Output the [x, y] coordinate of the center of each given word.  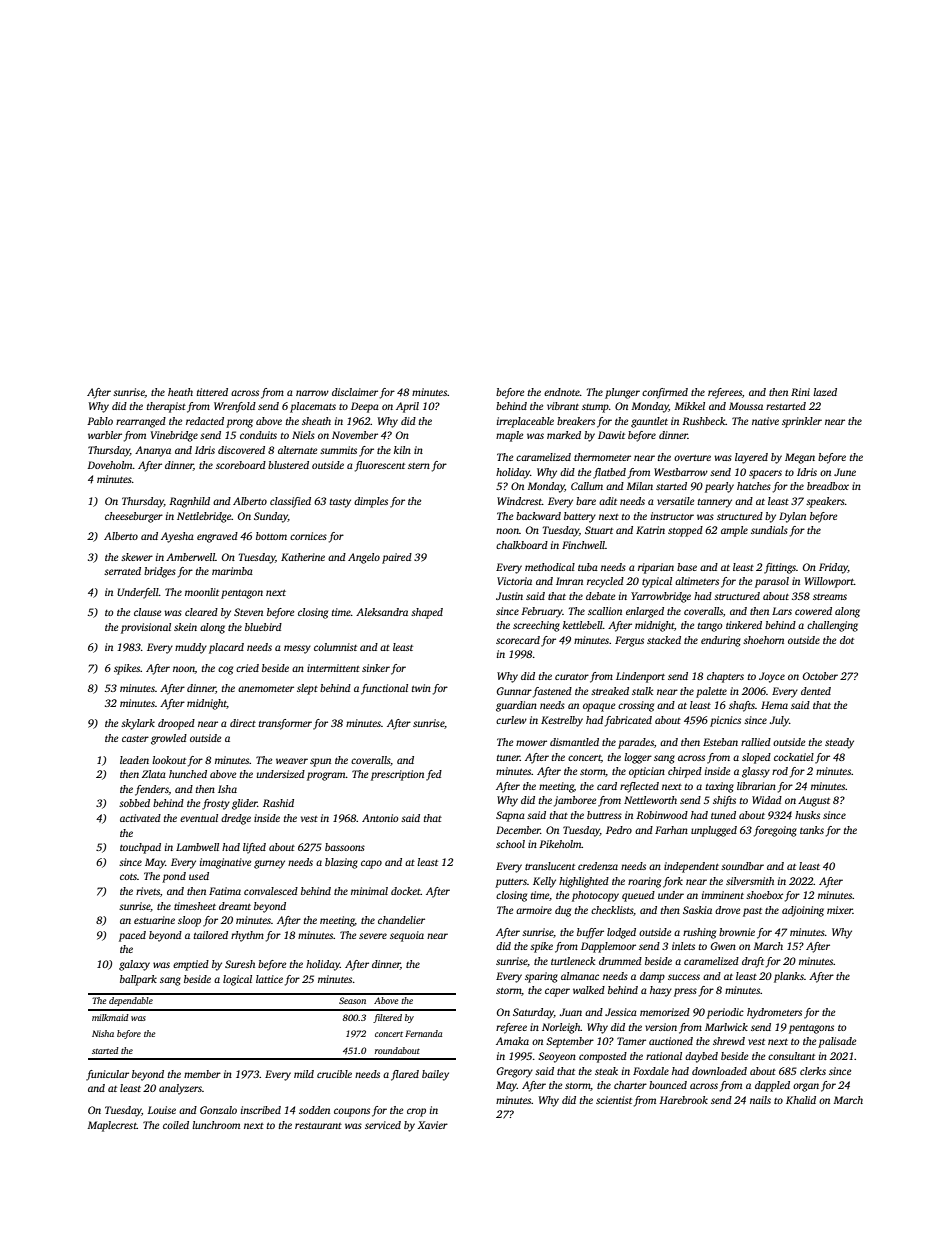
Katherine [303, 557]
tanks [812, 830]
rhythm [247, 936]
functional [384, 689]
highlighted [584, 882]
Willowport [829, 582]
